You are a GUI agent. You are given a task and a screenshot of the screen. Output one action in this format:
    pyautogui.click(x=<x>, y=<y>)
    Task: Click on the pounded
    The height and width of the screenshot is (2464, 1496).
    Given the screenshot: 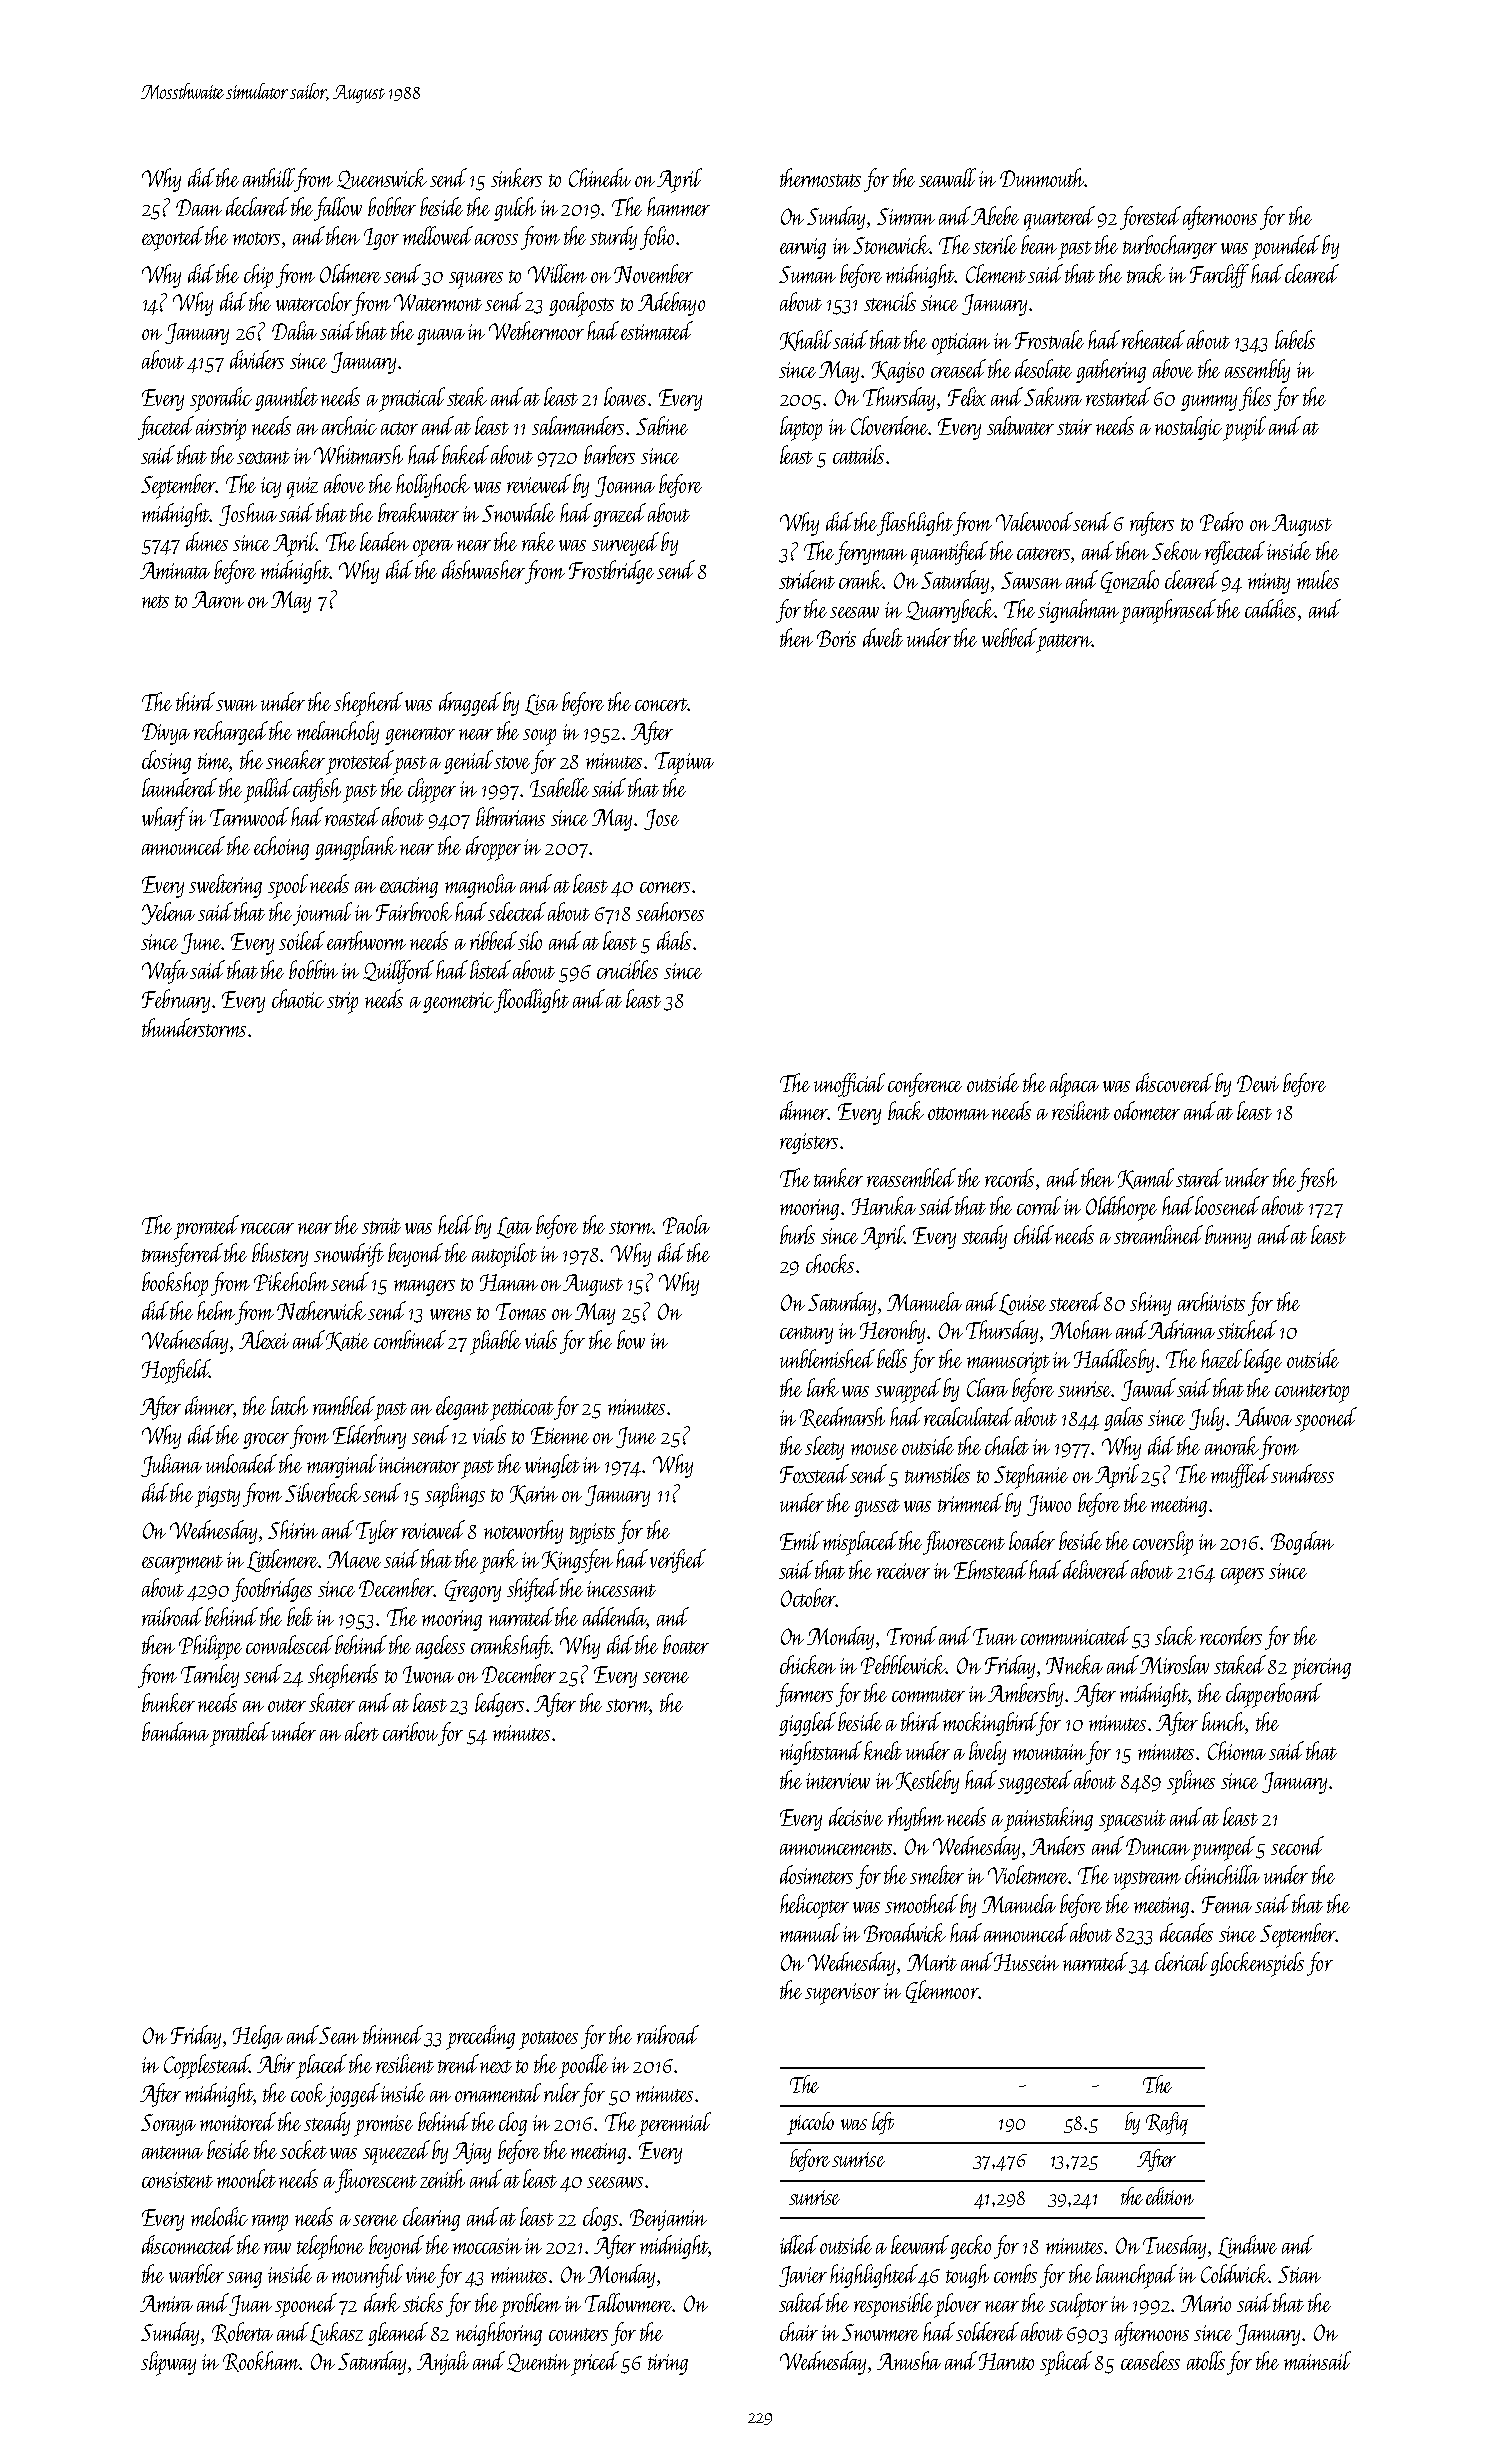 What is the action you would take?
    pyautogui.click(x=1286, y=247)
